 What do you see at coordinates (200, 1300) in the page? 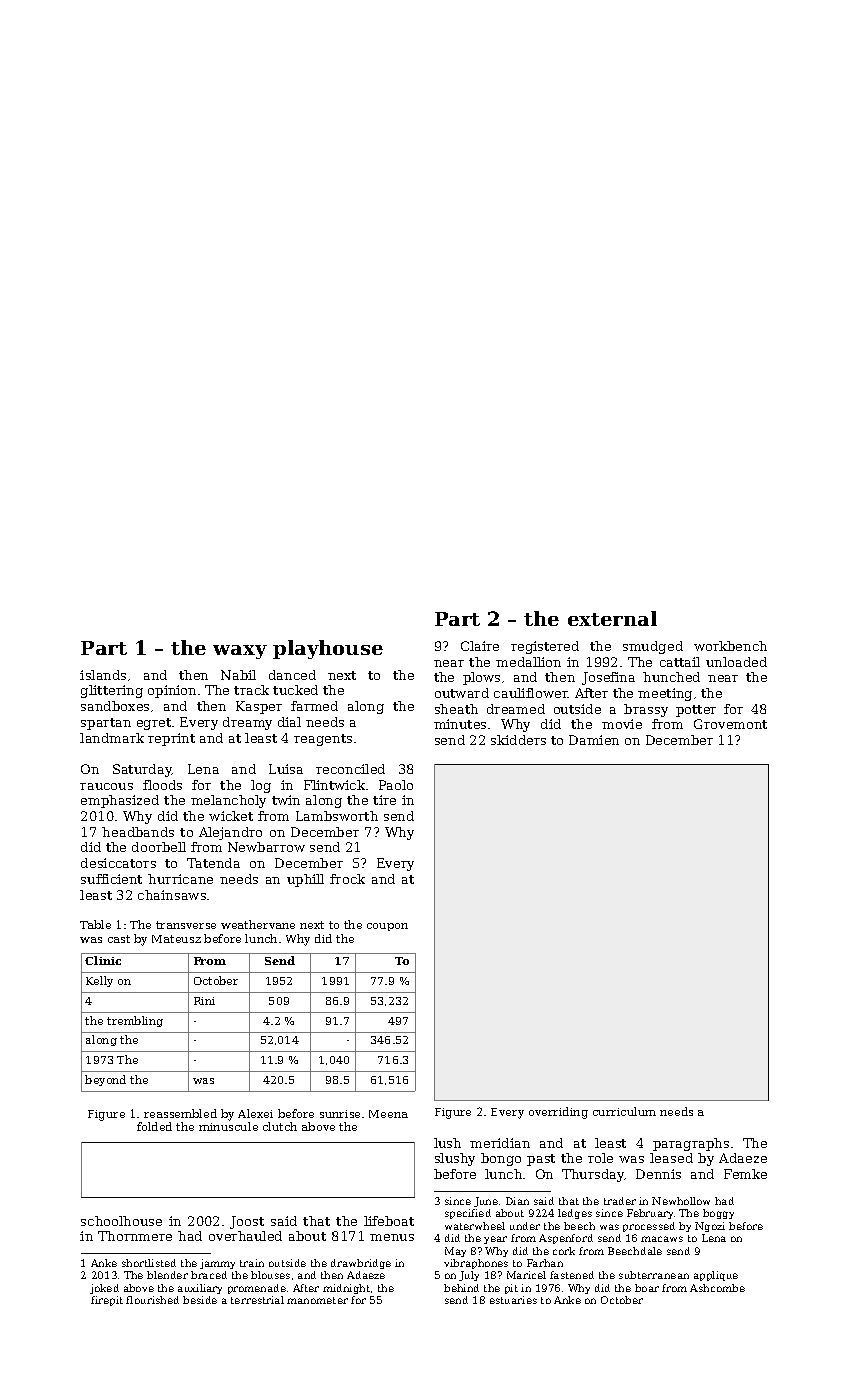
I see `beside` at bounding box center [200, 1300].
